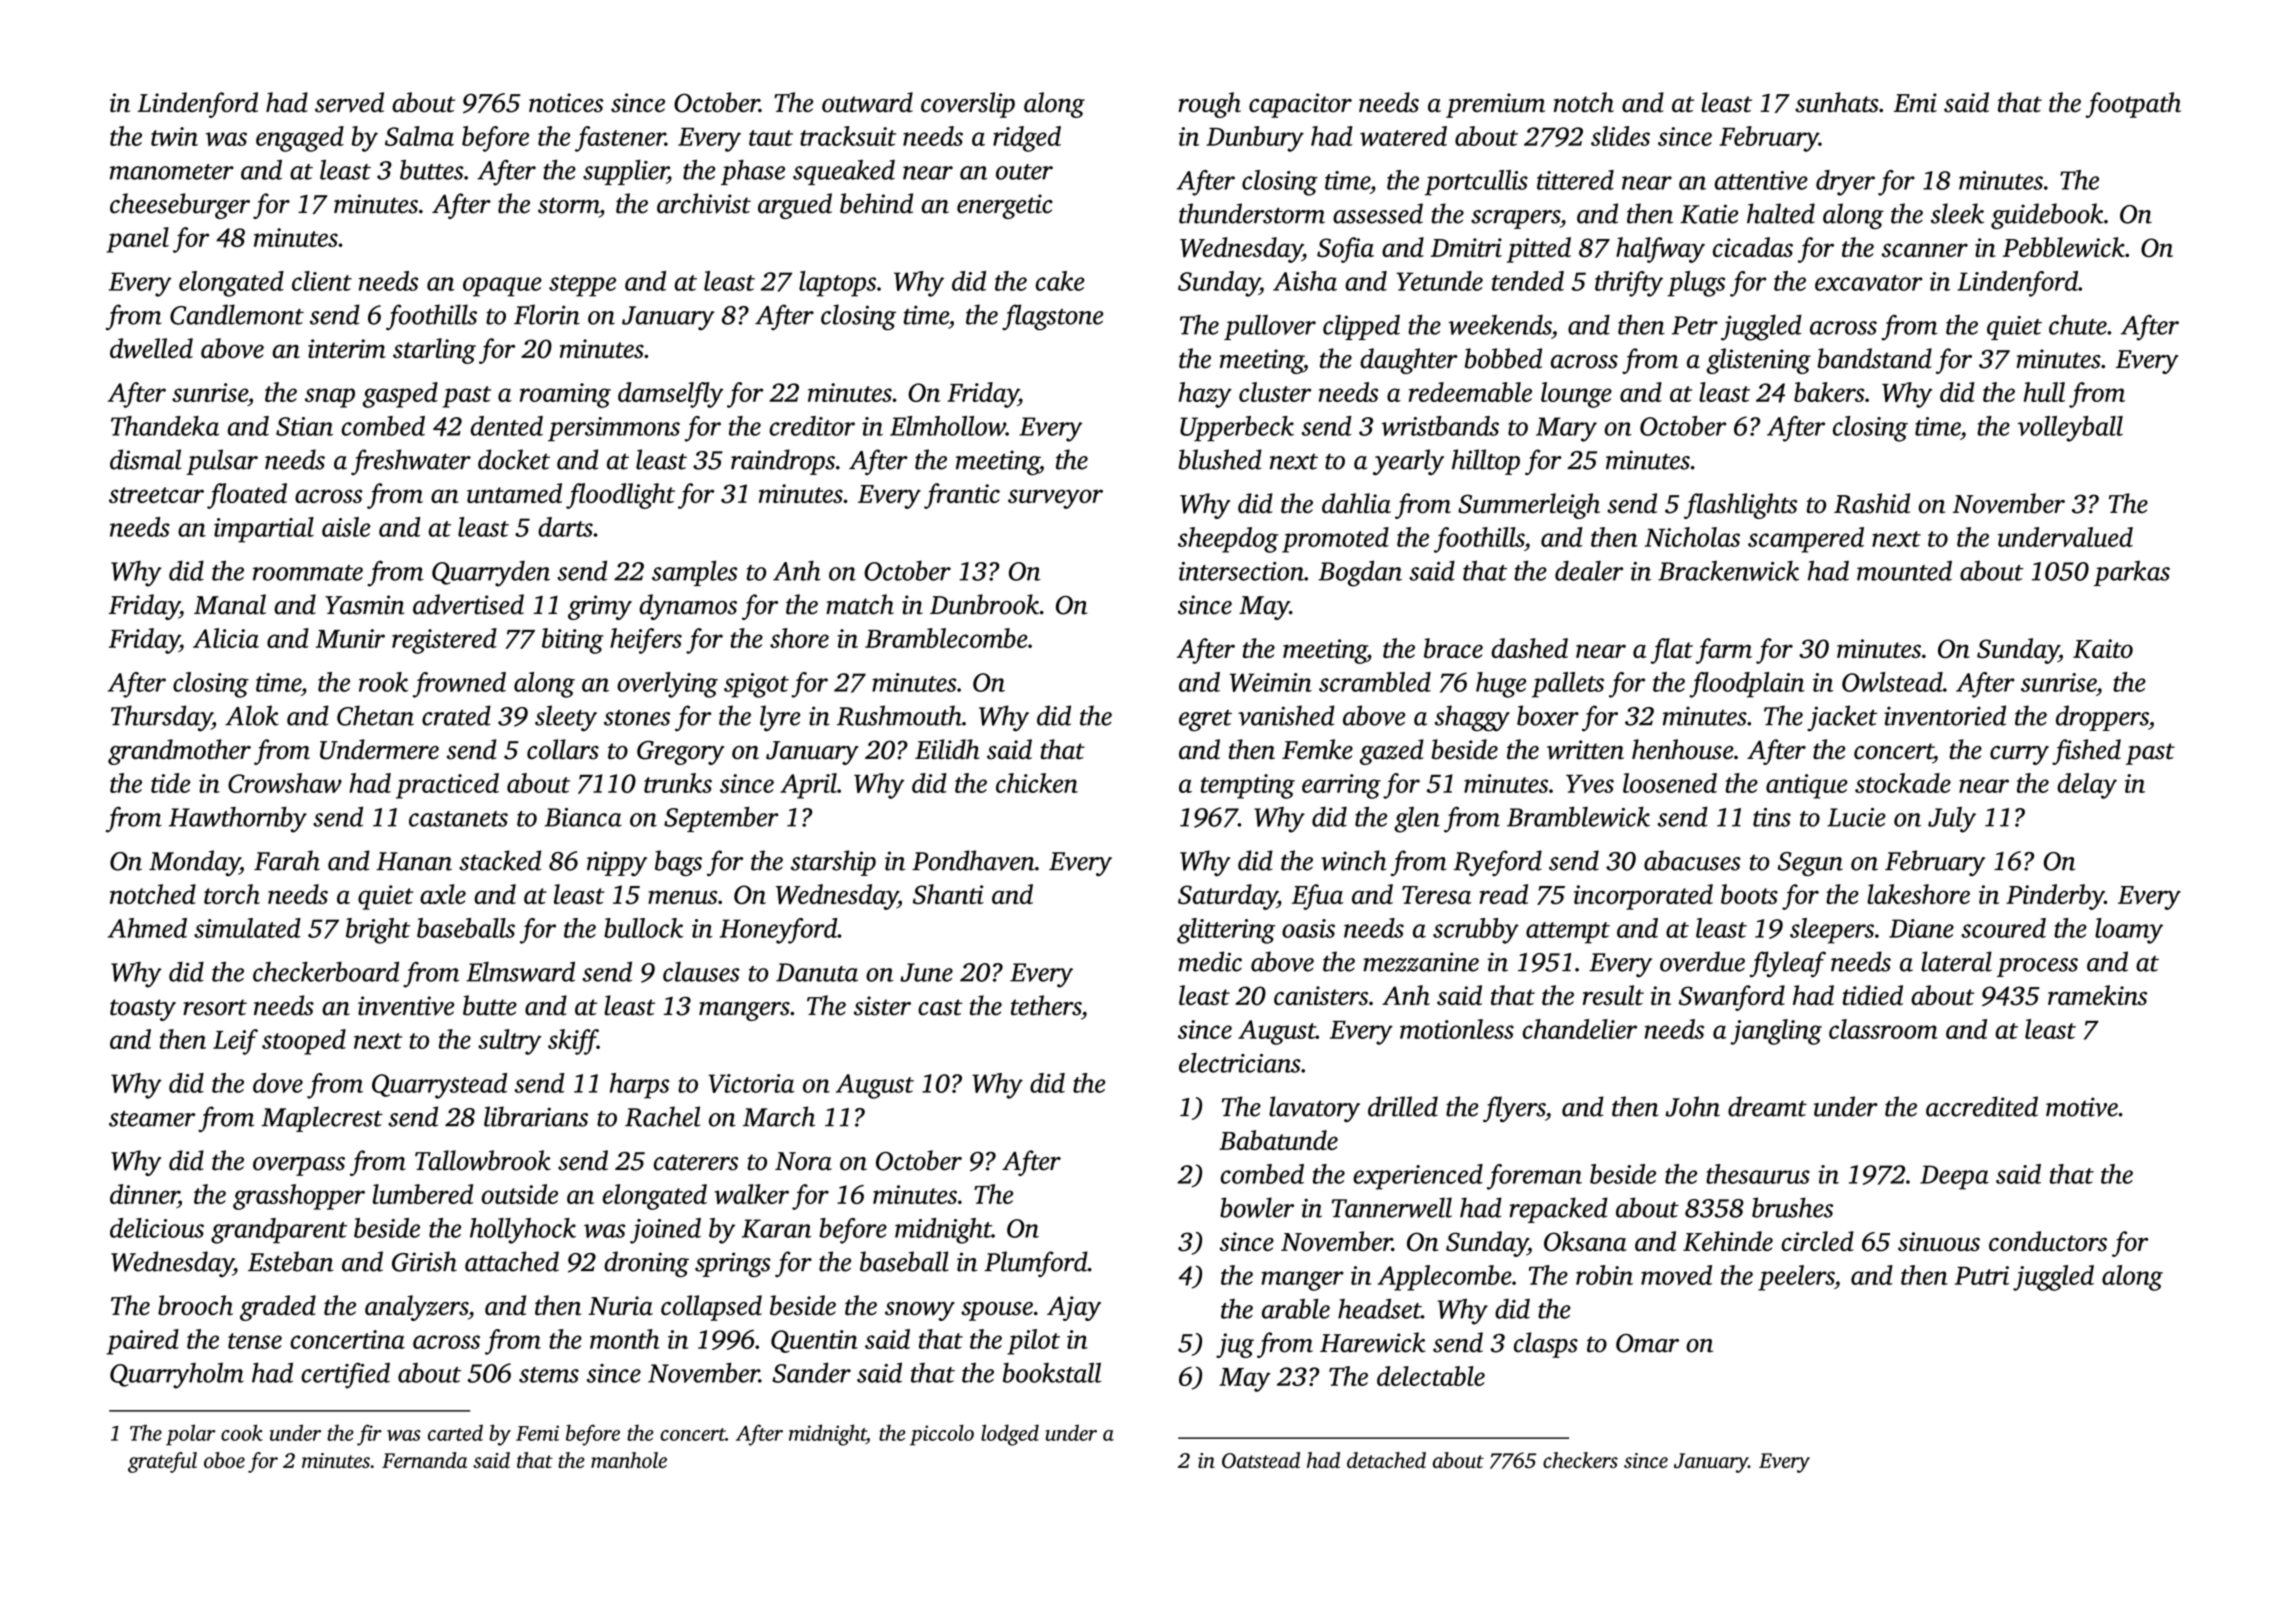  I want to click on tracksuit, so click(848, 136).
